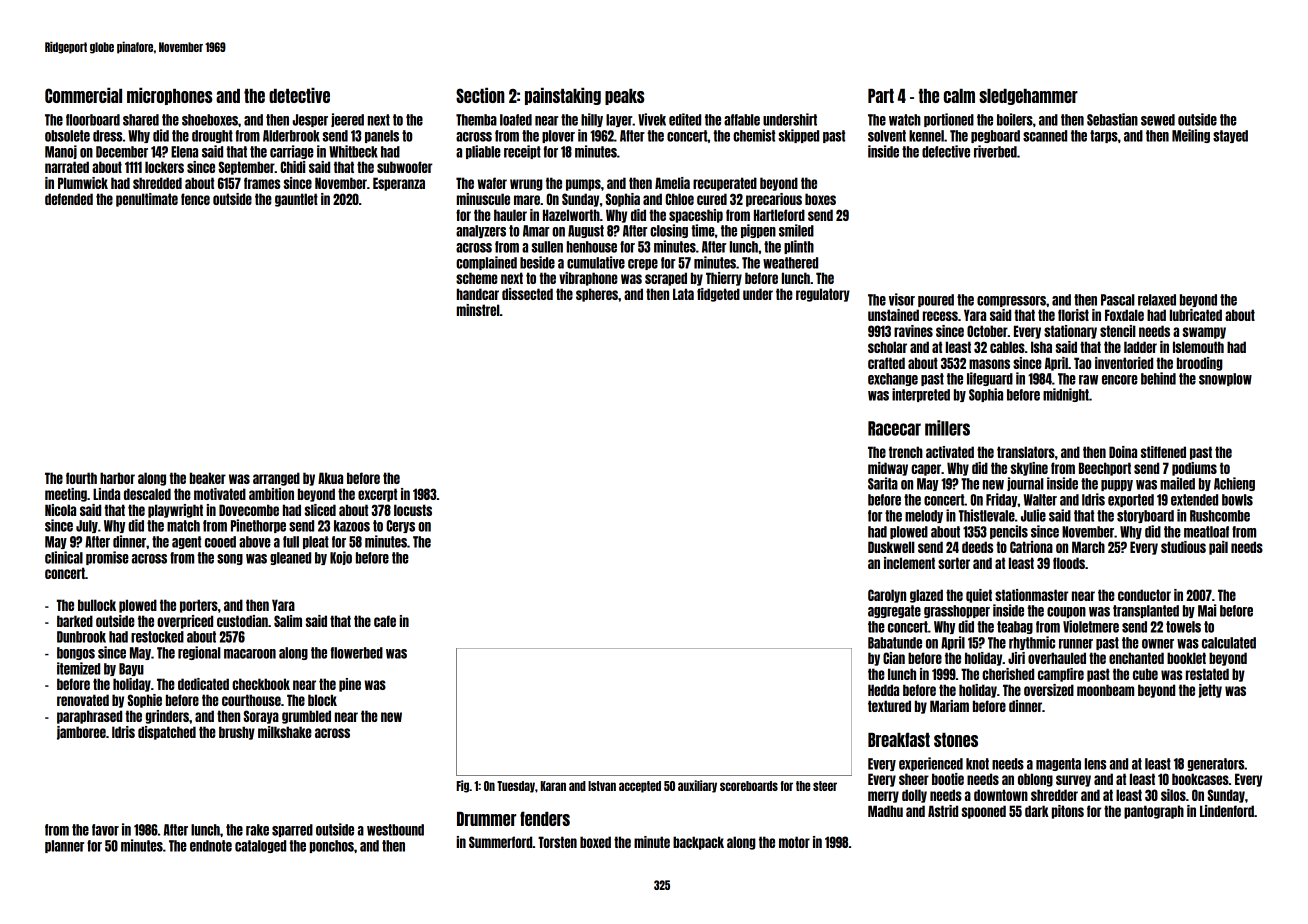 The height and width of the screenshot is (924, 1308). Describe the element at coordinates (1230, 136) in the screenshot. I see `stayed` at that location.
